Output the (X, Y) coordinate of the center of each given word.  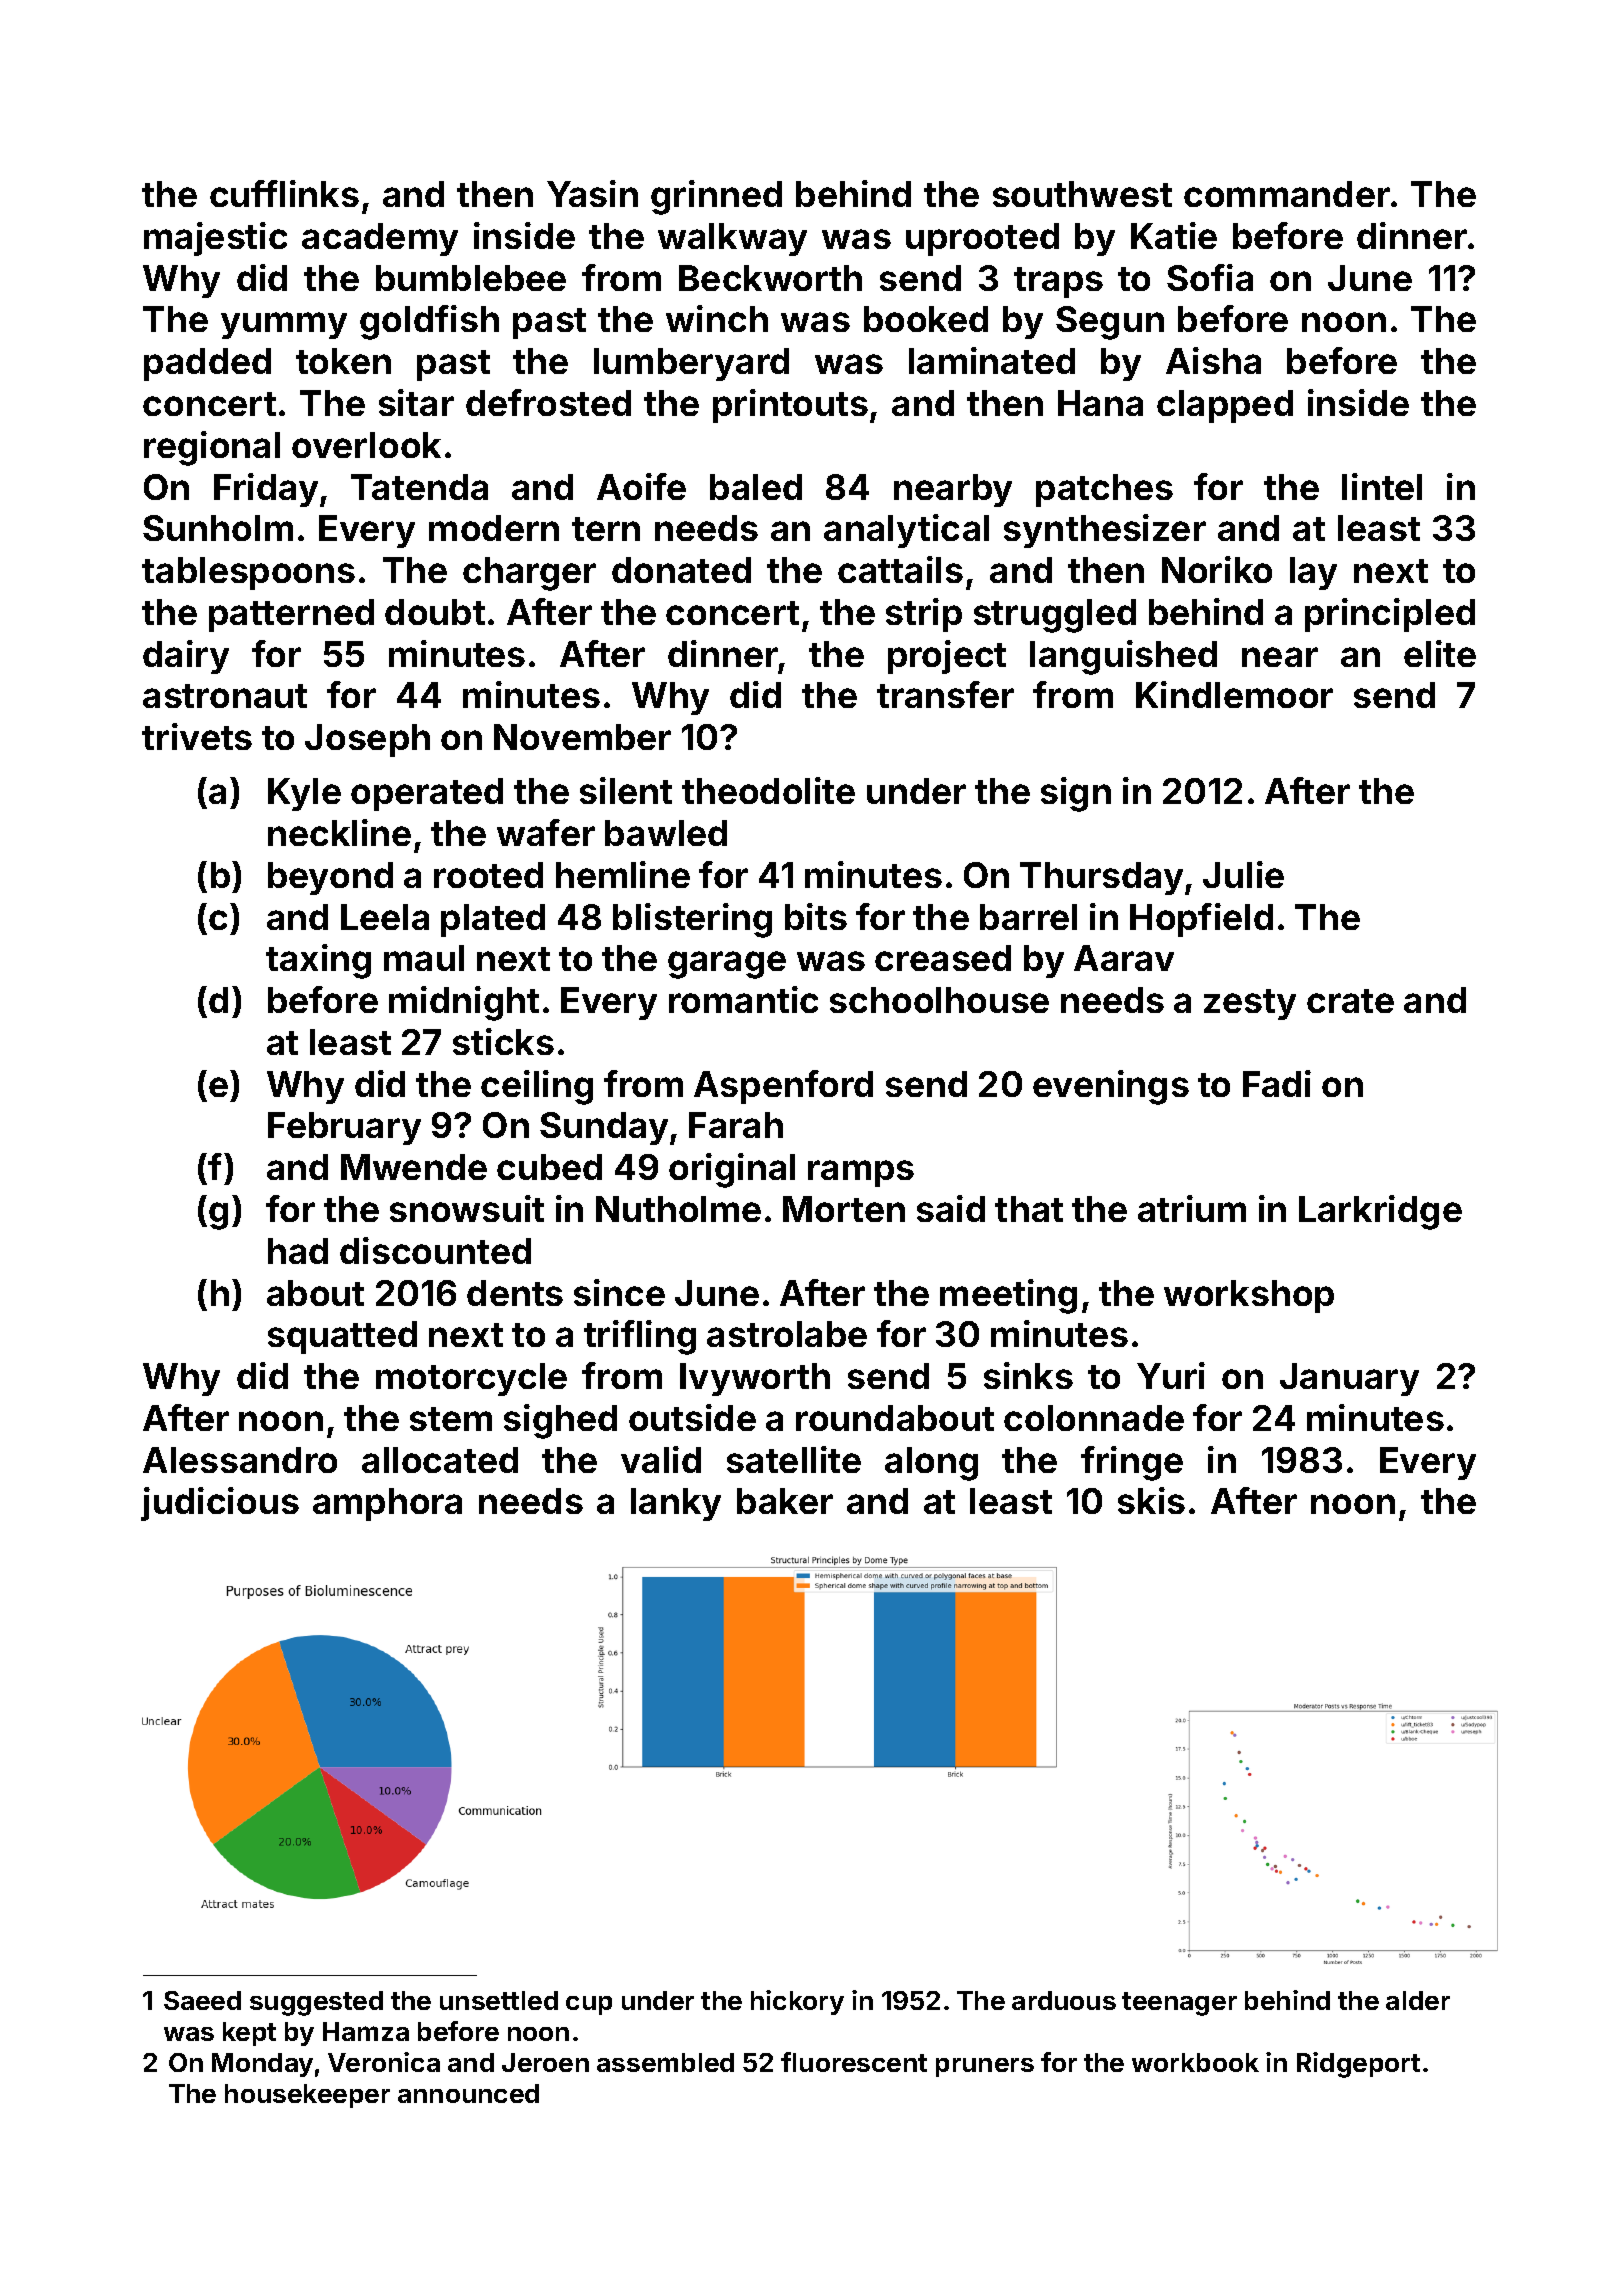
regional (212, 448)
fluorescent (854, 2062)
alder (1418, 2000)
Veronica (384, 2062)
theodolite (768, 790)
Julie (1243, 874)
